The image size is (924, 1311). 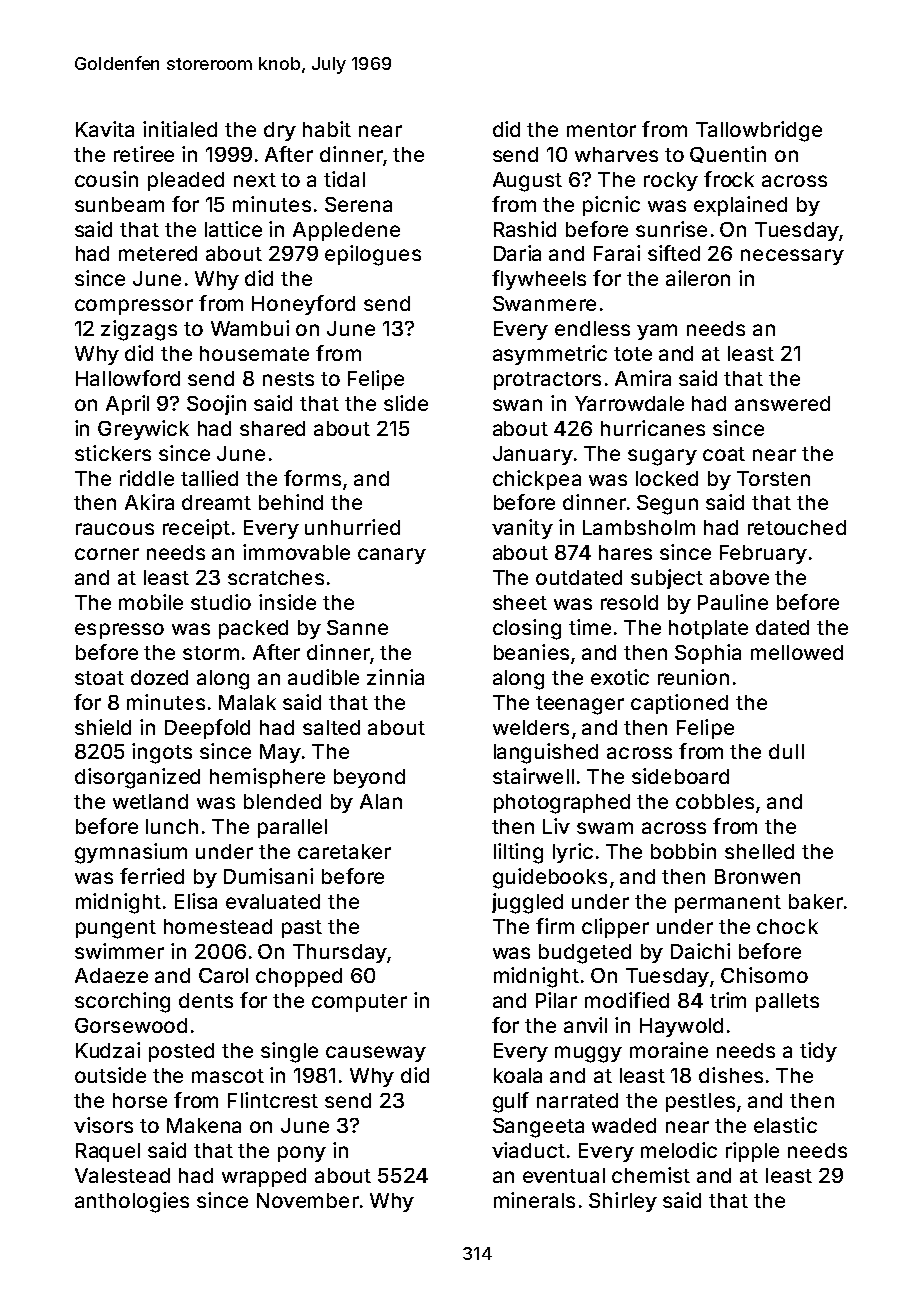 I want to click on yam, so click(x=657, y=332).
